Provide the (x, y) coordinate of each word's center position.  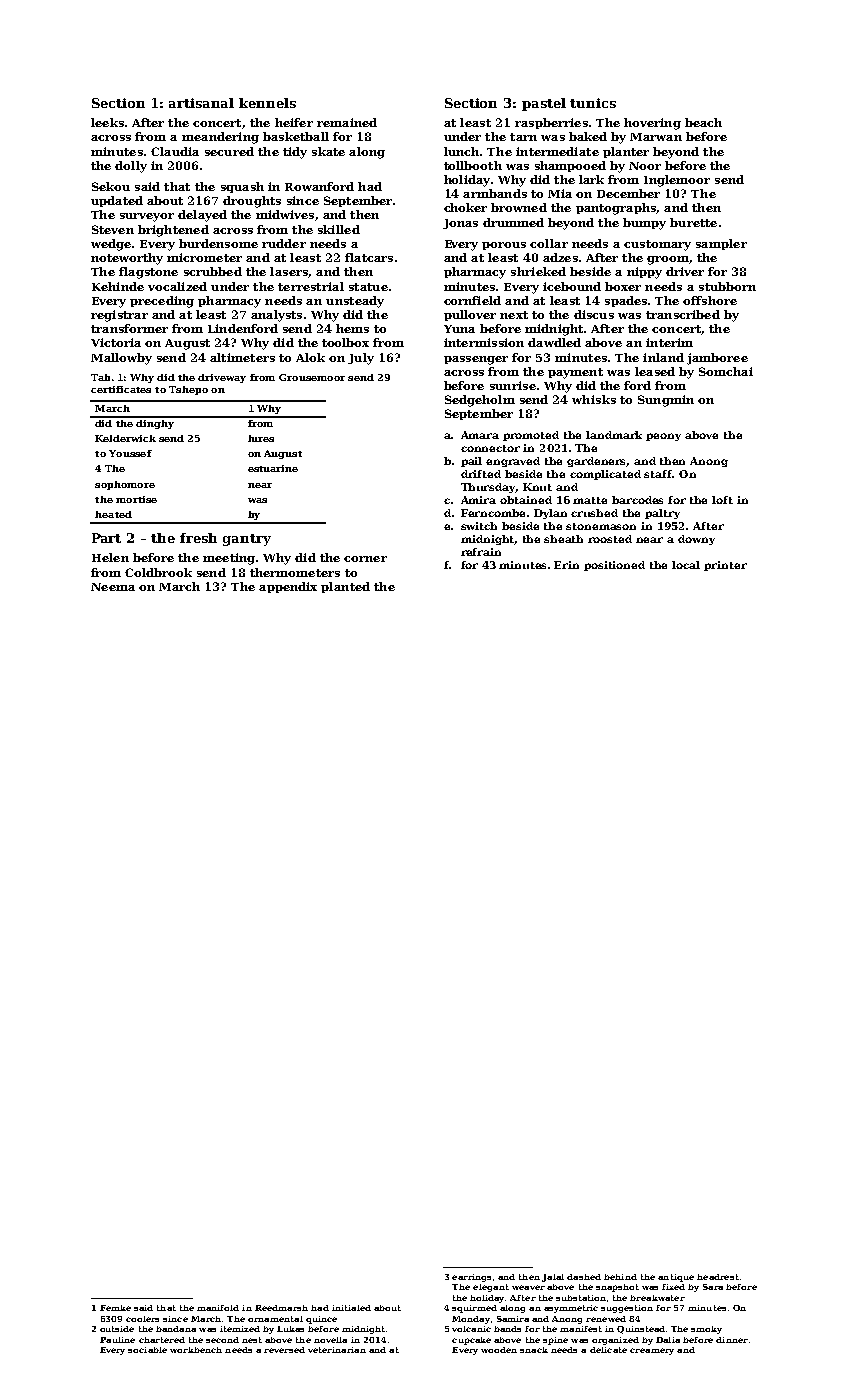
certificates (121, 389)
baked (588, 136)
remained (347, 122)
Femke (115, 1308)
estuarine (273, 468)
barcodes (637, 500)
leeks (107, 122)
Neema (113, 587)
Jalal (553, 1278)
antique (676, 1278)
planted (345, 587)
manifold (218, 1308)
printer (725, 566)
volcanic (471, 1329)
